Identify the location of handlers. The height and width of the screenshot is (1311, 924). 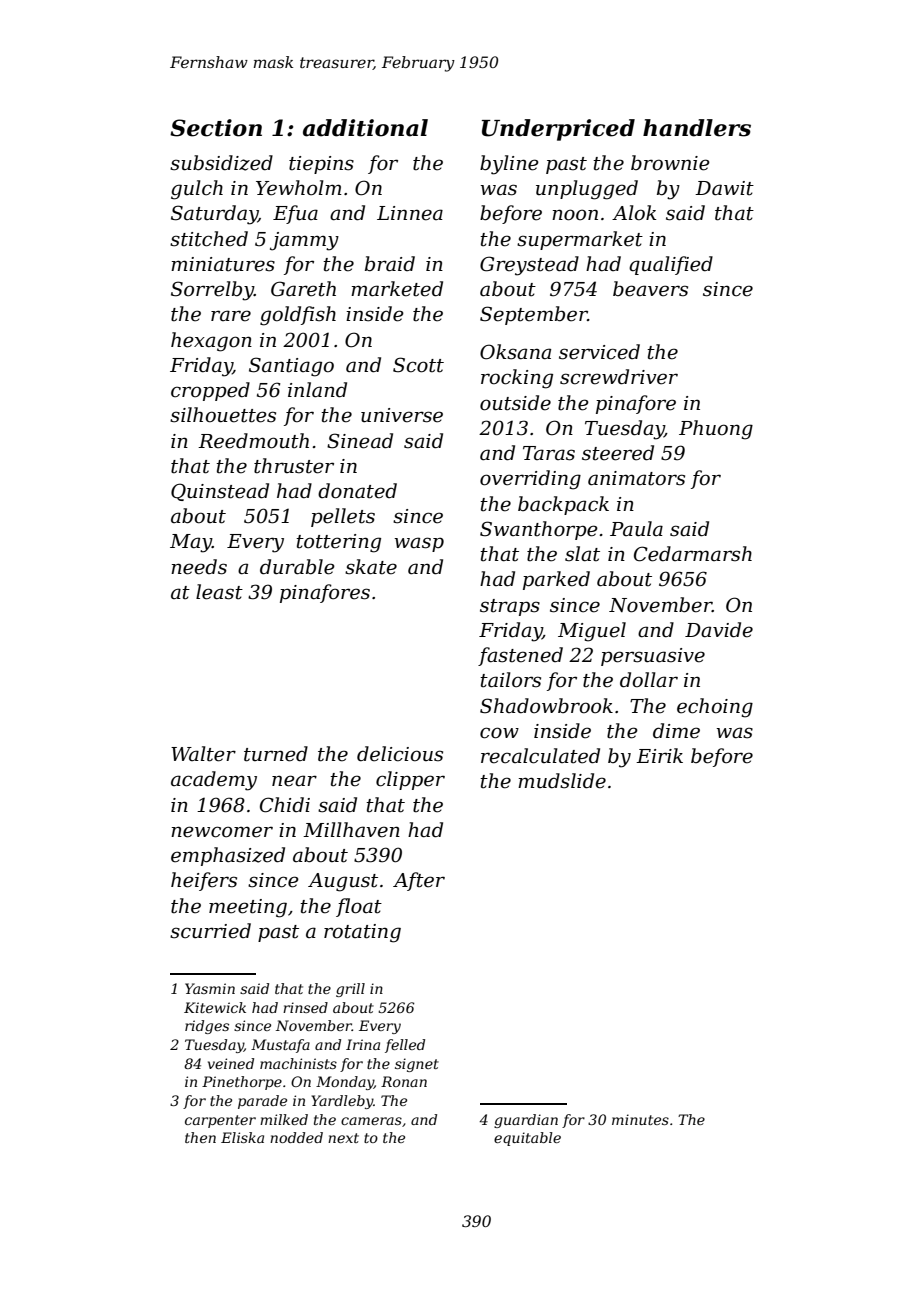
(697, 128).
